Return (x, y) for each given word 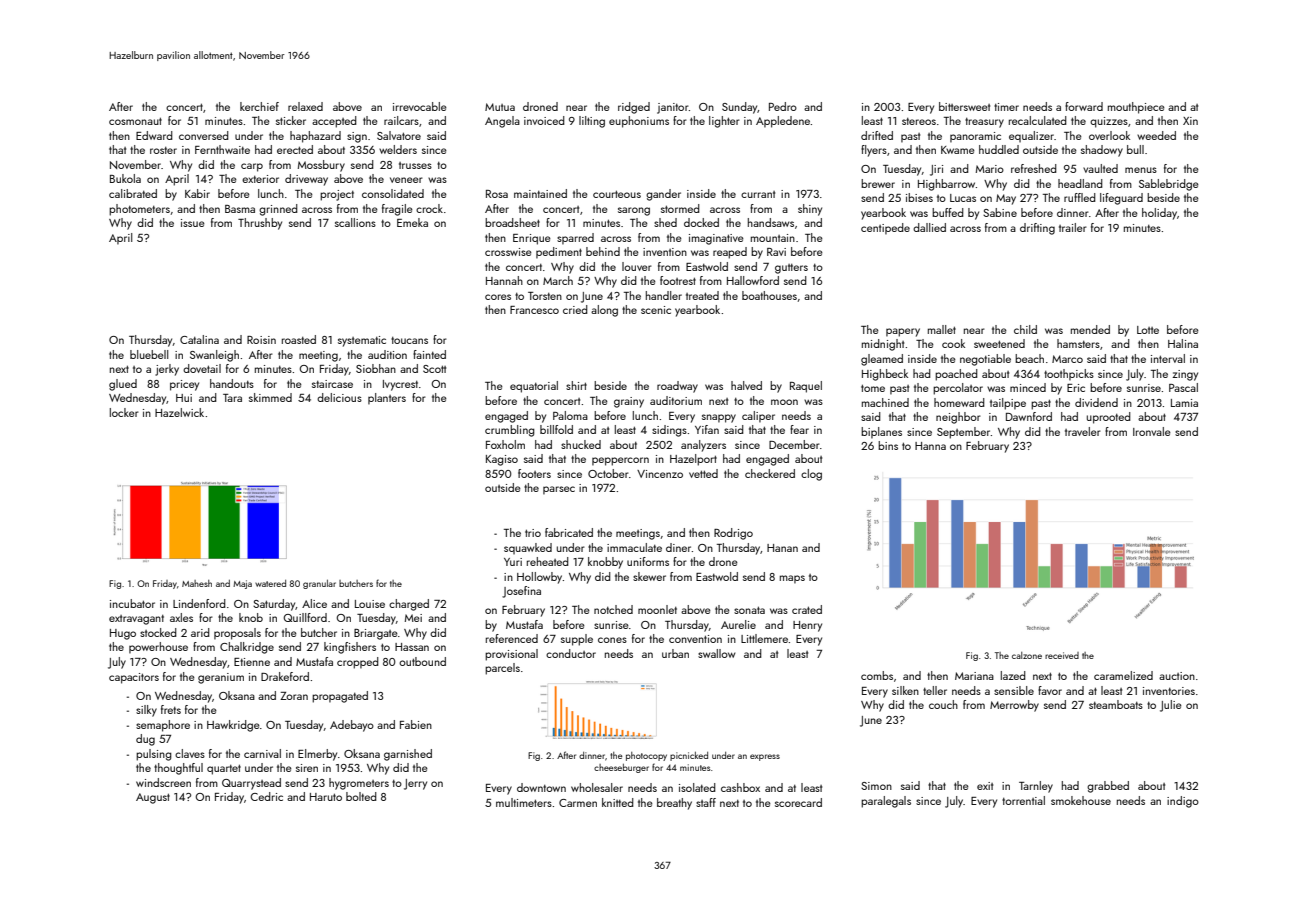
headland (1080, 183)
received (1062, 655)
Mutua (500, 107)
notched (613, 609)
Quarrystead (251, 784)
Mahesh (197, 583)
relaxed (305, 106)
